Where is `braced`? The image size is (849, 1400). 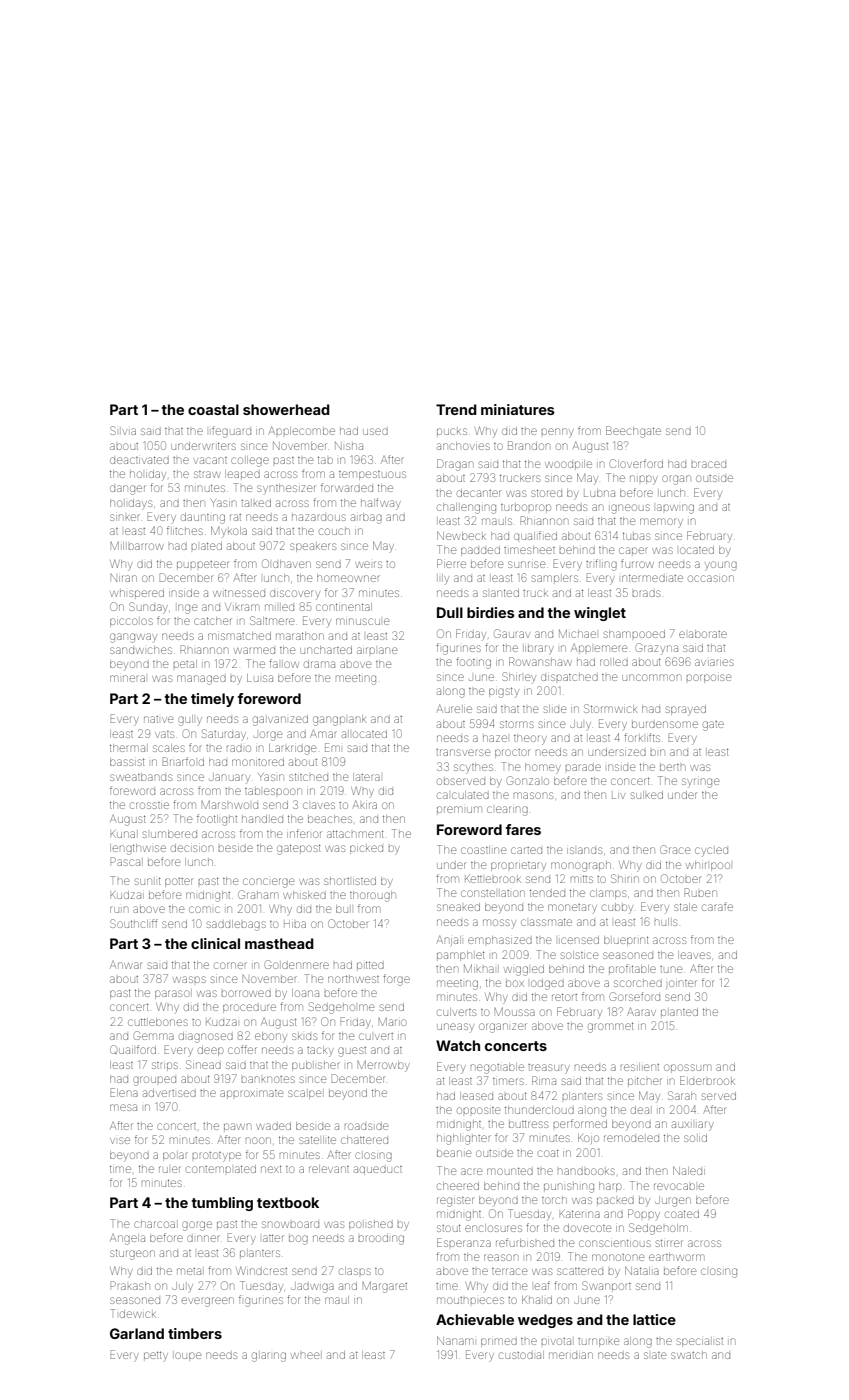 braced is located at coordinates (709, 464).
